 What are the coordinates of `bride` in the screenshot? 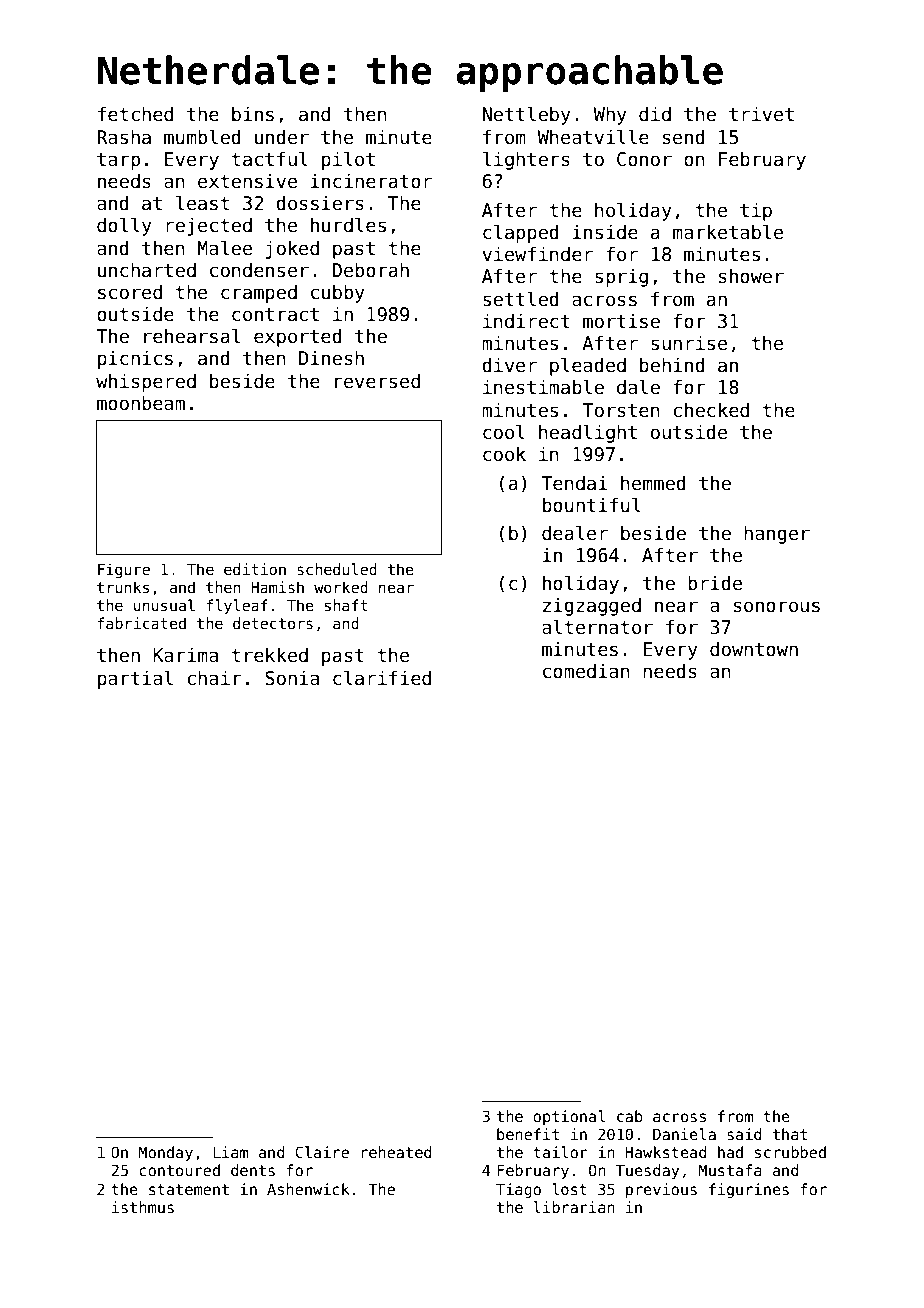 It's located at (715, 583).
